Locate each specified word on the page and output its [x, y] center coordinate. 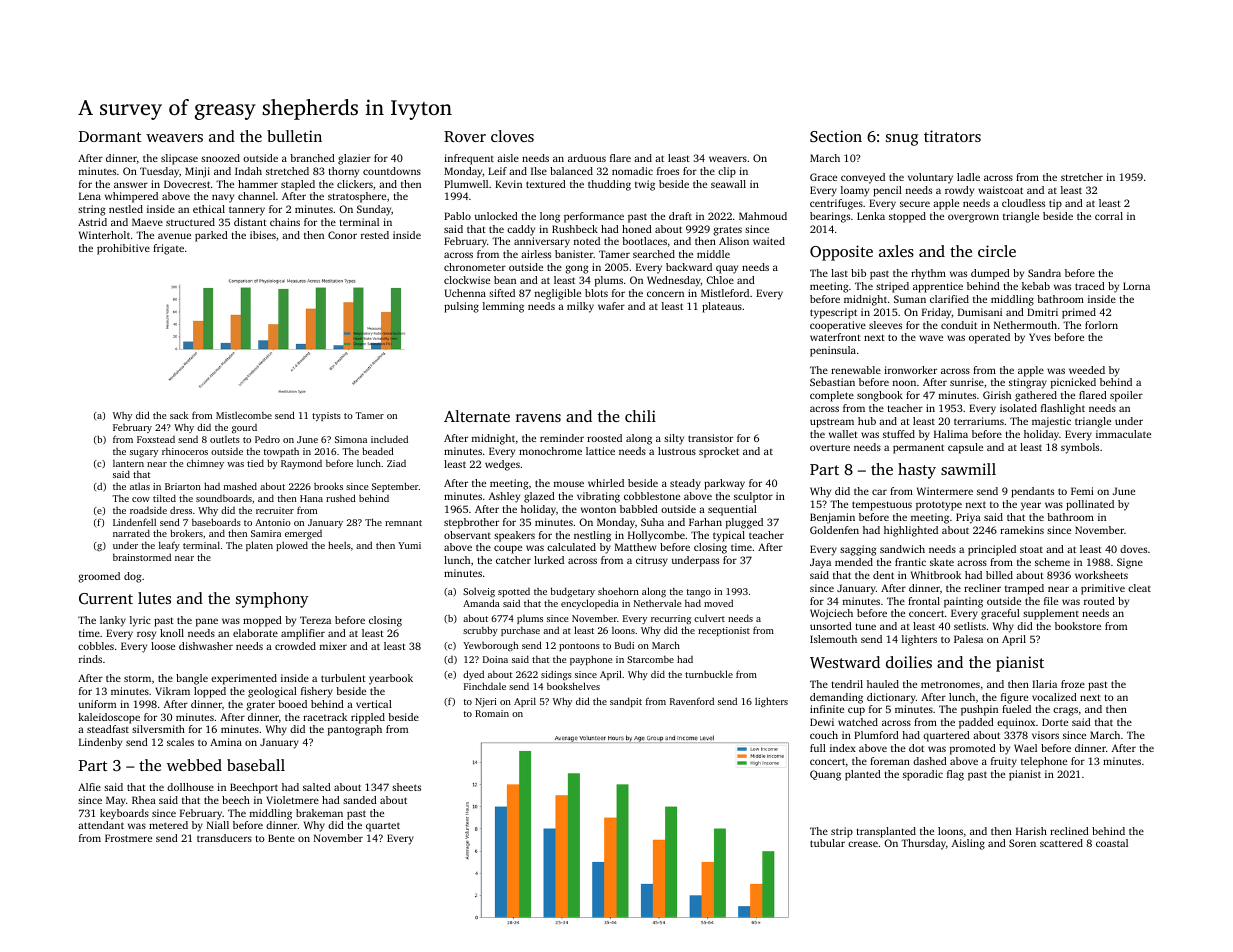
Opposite [841, 253]
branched [312, 158]
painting [963, 602]
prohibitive [123, 249]
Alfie [89, 787]
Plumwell [466, 184]
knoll [172, 633]
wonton [598, 509]
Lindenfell [134, 522]
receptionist [724, 631]
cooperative [838, 326]
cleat [1139, 588]
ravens [538, 418]
